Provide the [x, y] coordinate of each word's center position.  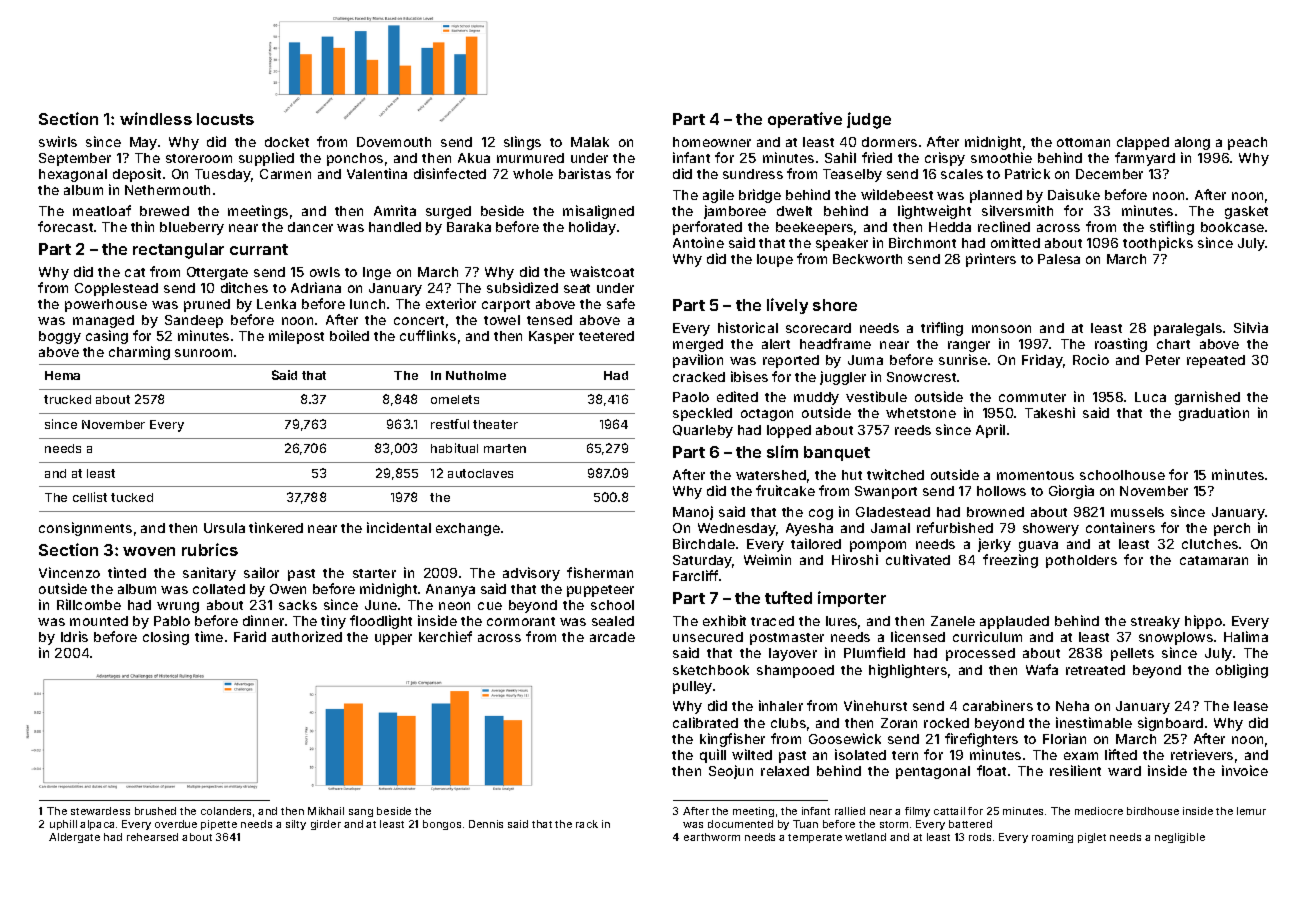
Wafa [1042, 669]
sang [361, 813]
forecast [65, 226]
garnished [1207, 398]
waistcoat [602, 271]
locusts [225, 119]
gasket [1246, 212]
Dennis [486, 824]
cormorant [521, 621]
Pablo [172, 621]
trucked [67, 399]
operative [805, 120]
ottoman [1083, 142]
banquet [837, 453]
